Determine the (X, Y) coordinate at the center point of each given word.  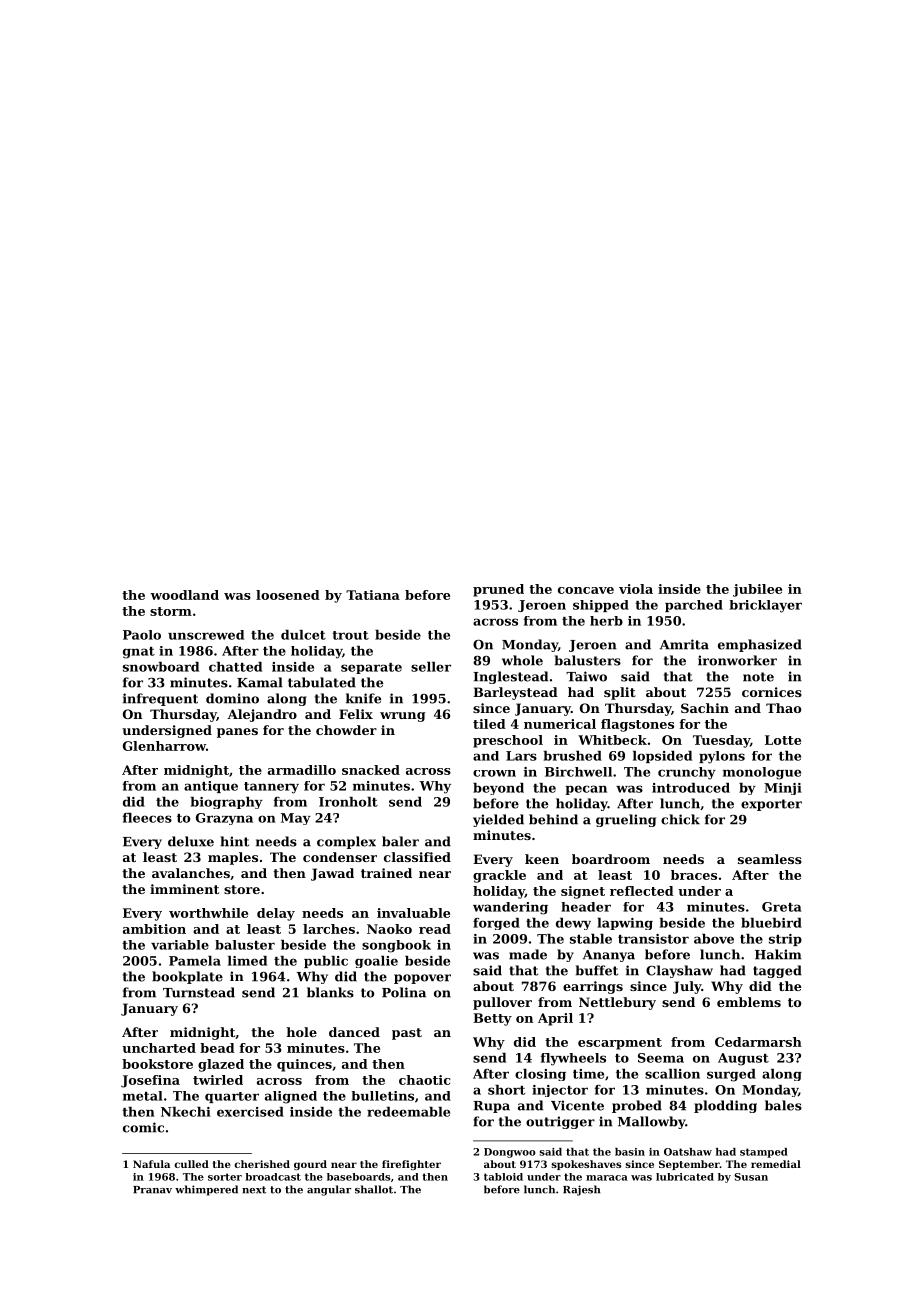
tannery (271, 788)
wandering (510, 908)
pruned (498, 590)
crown (494, 773)
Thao (783, 708)
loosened (288, 595)
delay (276, 914)
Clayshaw (679, 971)
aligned (291, 1097)
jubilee (757, 590)
